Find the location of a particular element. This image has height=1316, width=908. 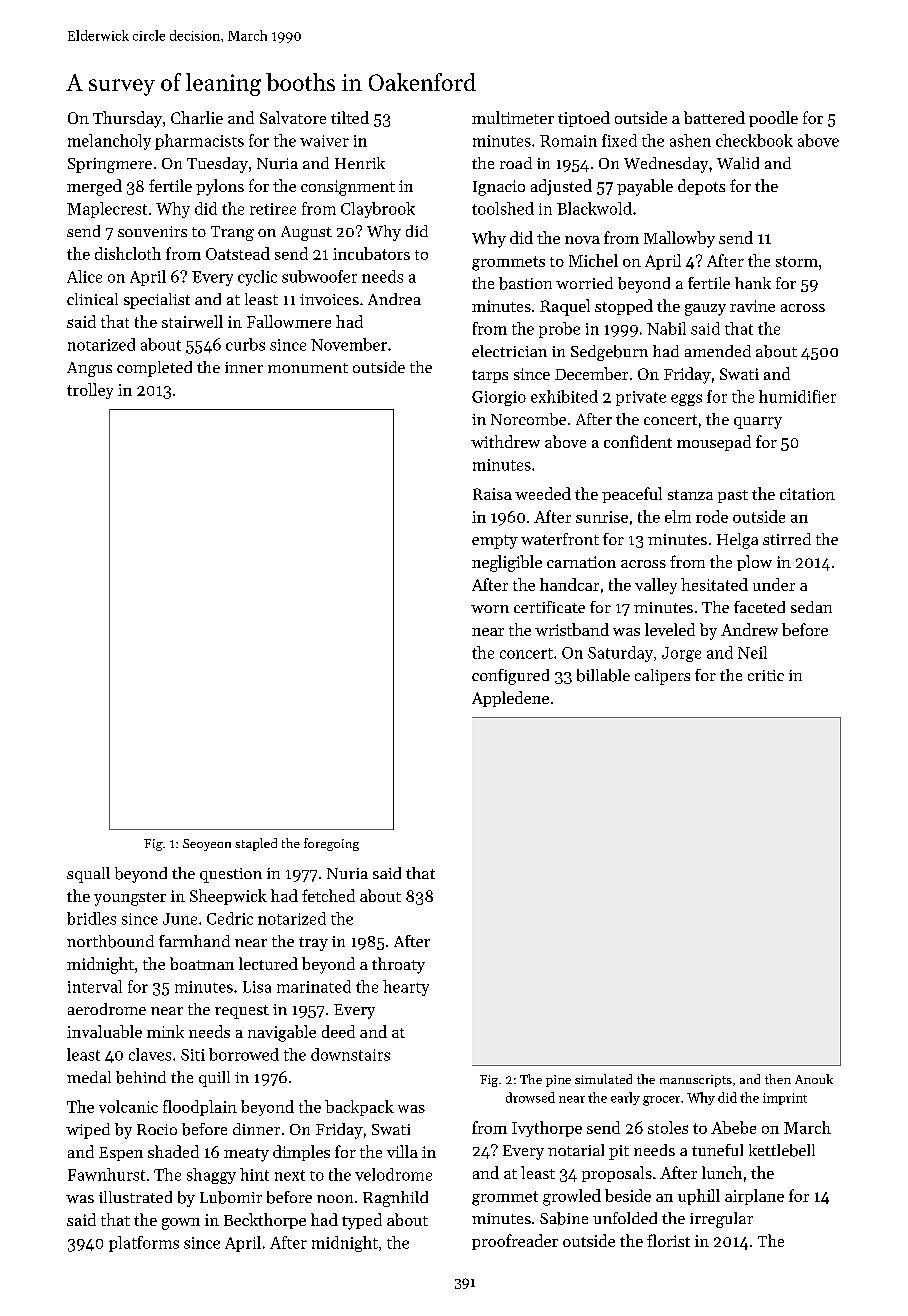

airplane is located at coordinates (754, 1197).
